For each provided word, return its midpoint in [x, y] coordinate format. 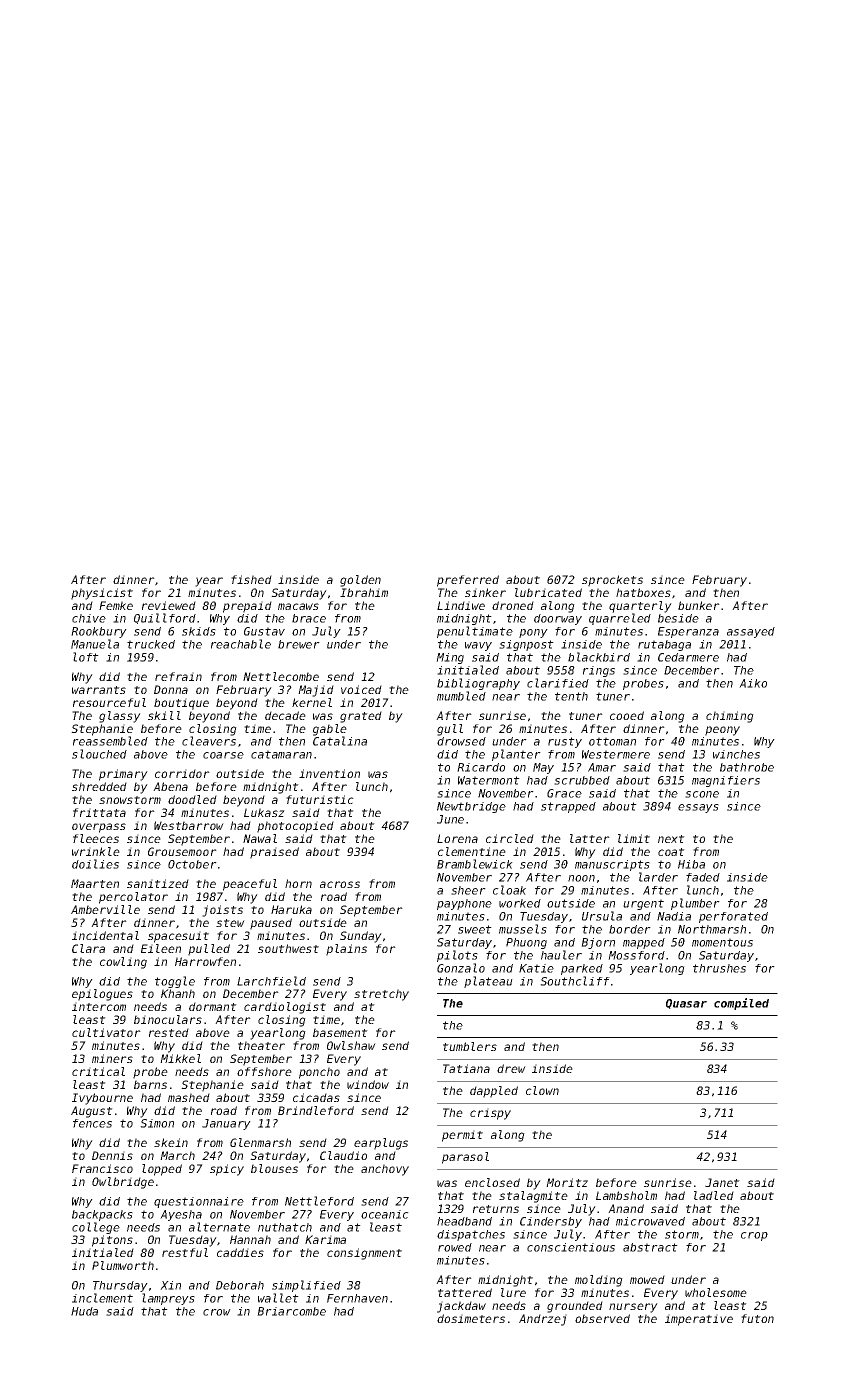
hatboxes [643, 592]
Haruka [291, 909]
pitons [112, 1241]
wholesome [716, 1292]
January [226, 1124]
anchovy [385, 1170]
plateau [488, 982]
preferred [468, 581]
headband [464, 1221]
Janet [722, 1182]
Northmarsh [712, 929]
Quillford [165, 618]
